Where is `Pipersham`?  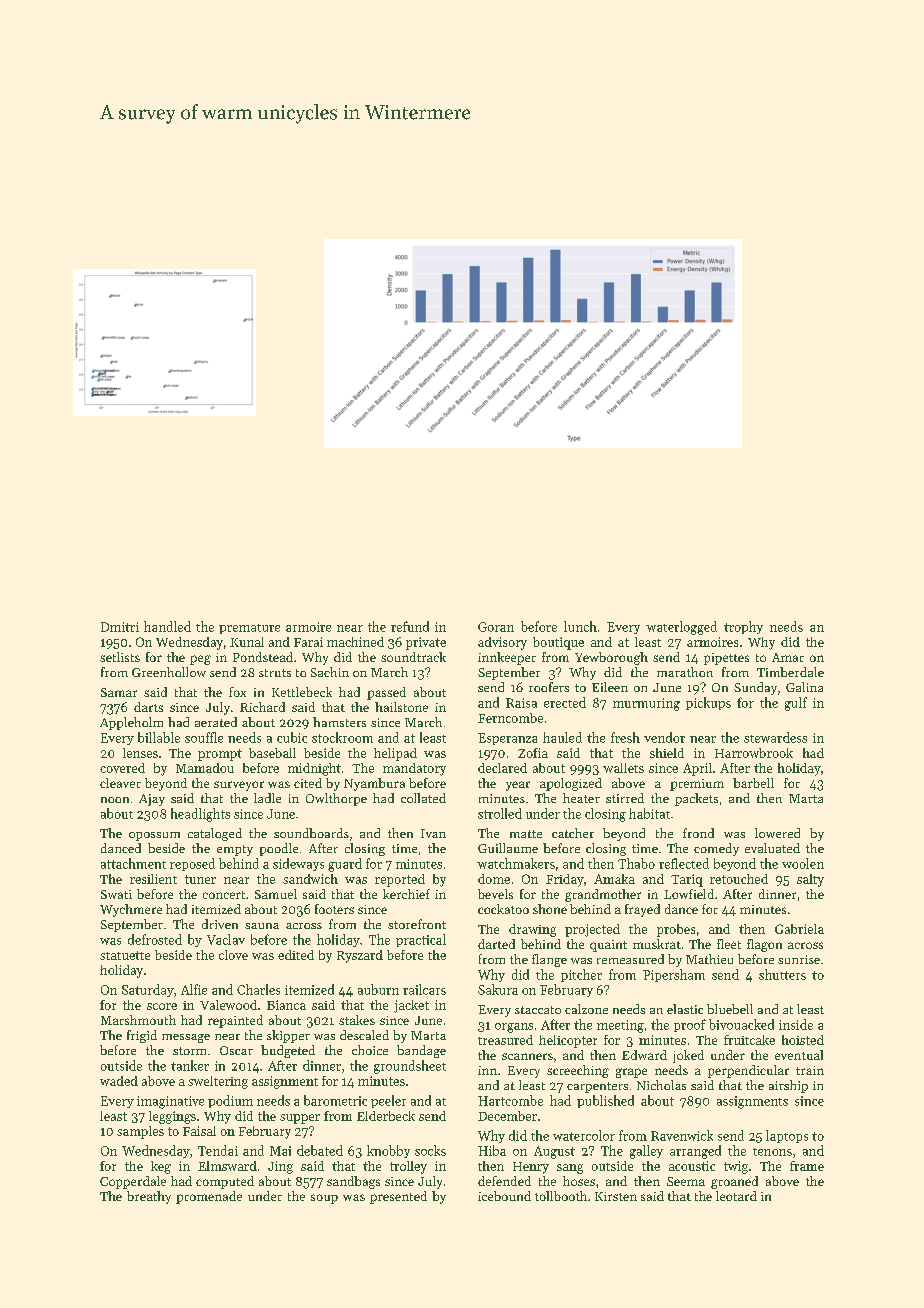 Pipersham is located at coordinates (674, 975).
